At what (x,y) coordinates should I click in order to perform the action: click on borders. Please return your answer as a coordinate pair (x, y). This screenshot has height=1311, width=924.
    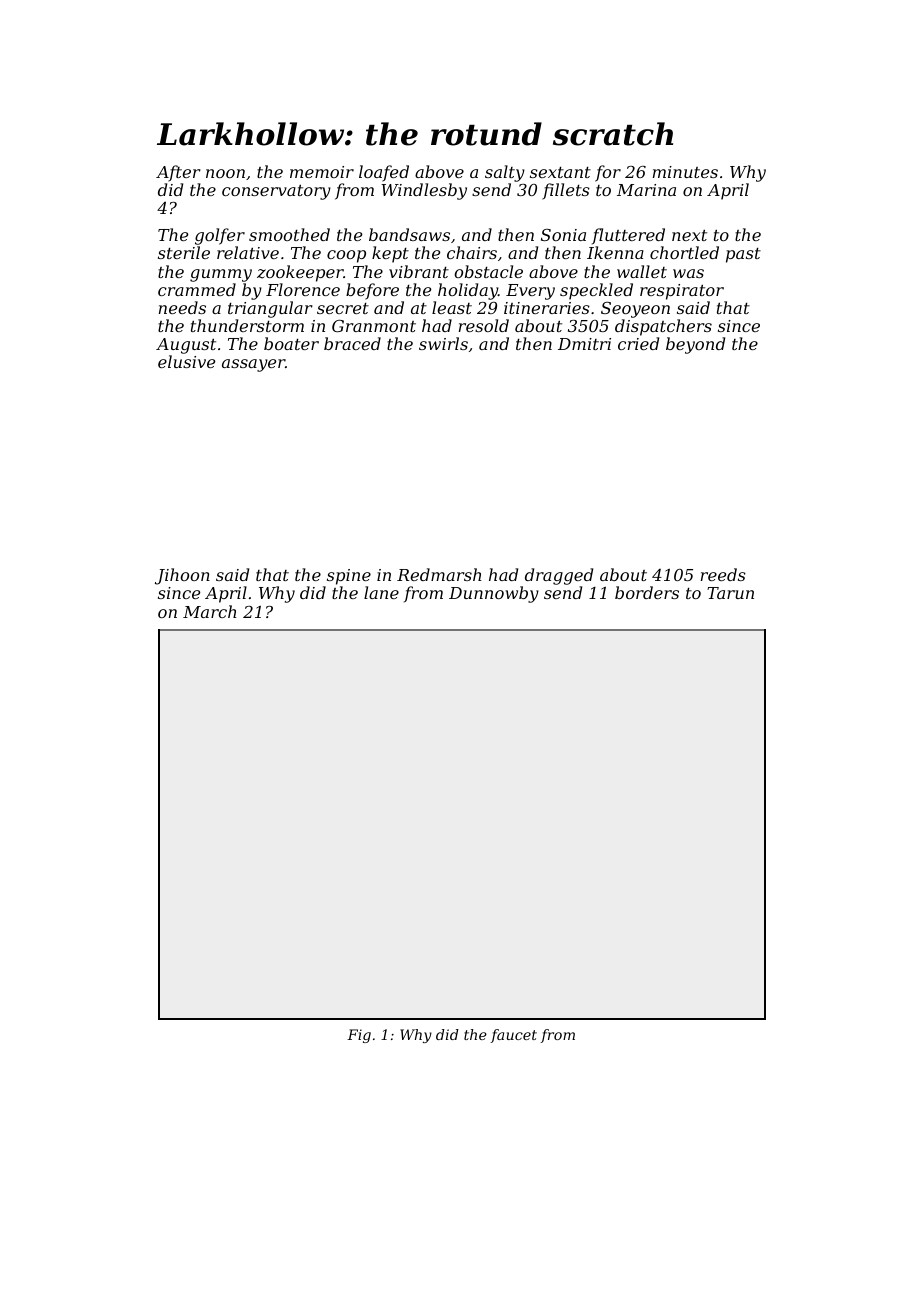
    Looking at the image, I should click on (647, 592).
